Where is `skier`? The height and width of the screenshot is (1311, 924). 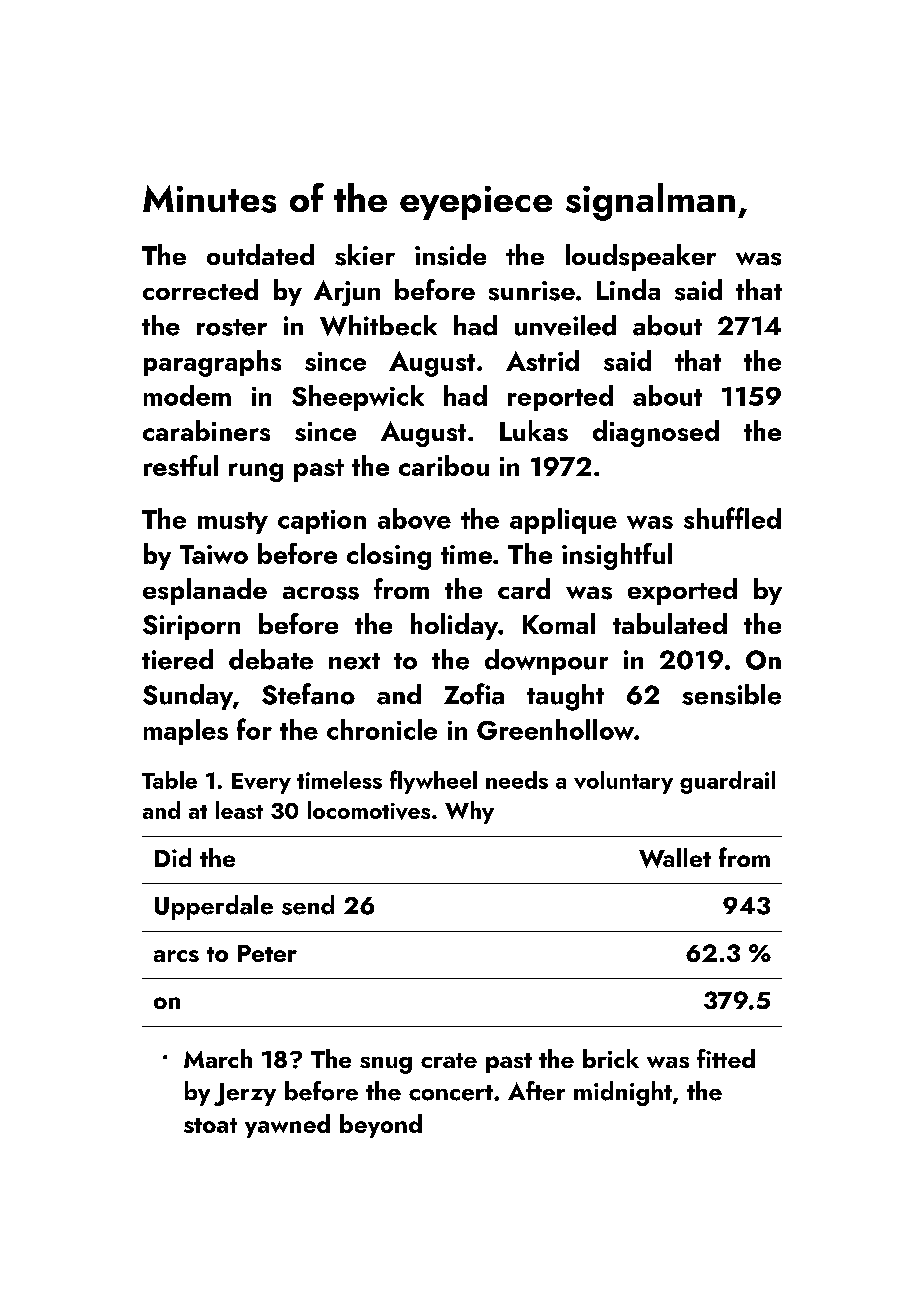 skier is located at coordinates (365, 255).
